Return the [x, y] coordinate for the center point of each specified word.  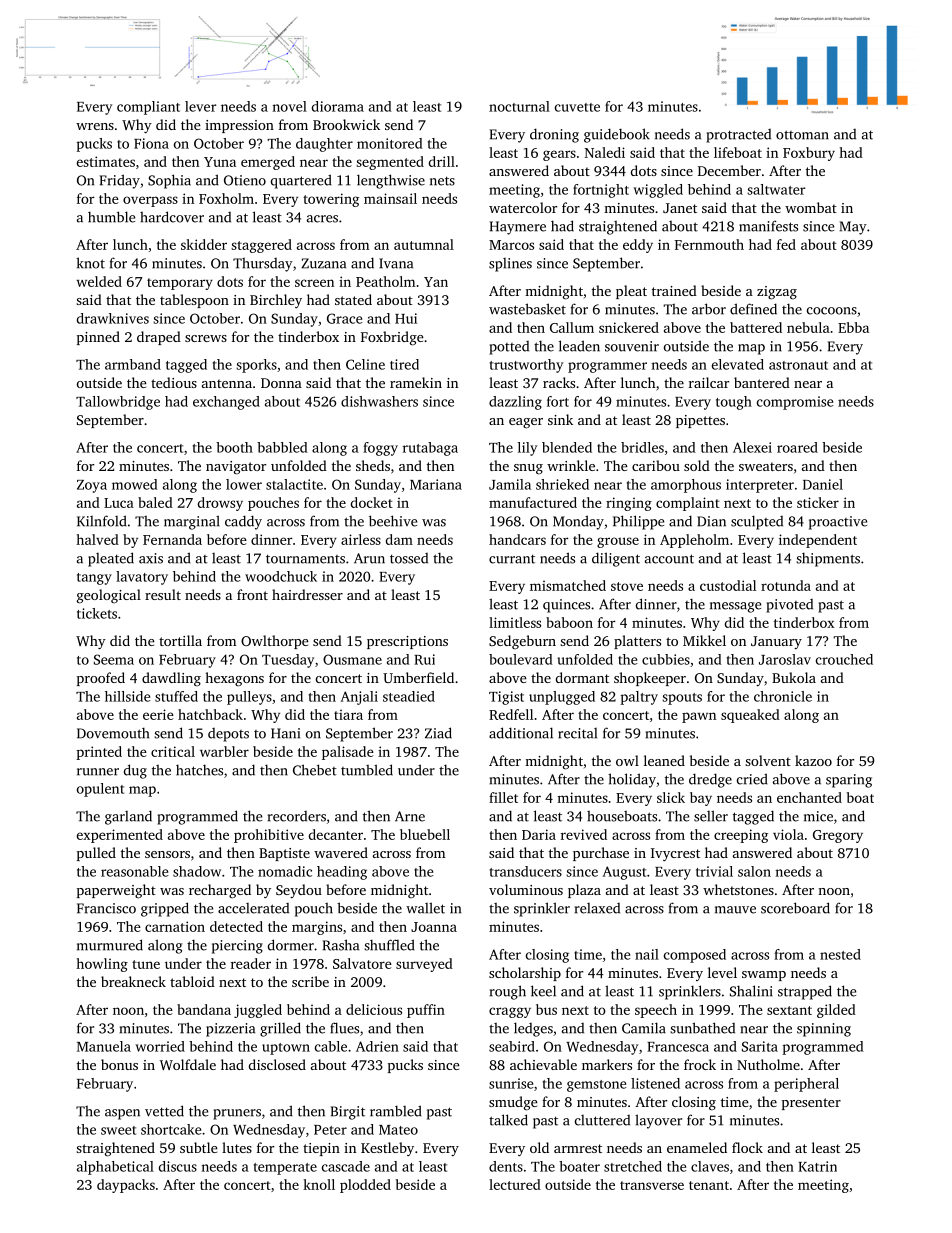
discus [178, 1166]
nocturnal [519, 106]
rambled [396, 1111]
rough [508, 992]
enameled [697, 1147]
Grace [345, 318]
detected [236, 926]
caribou [656, 465]
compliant [148, 108]
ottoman [802, 135]
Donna [281, 383]
